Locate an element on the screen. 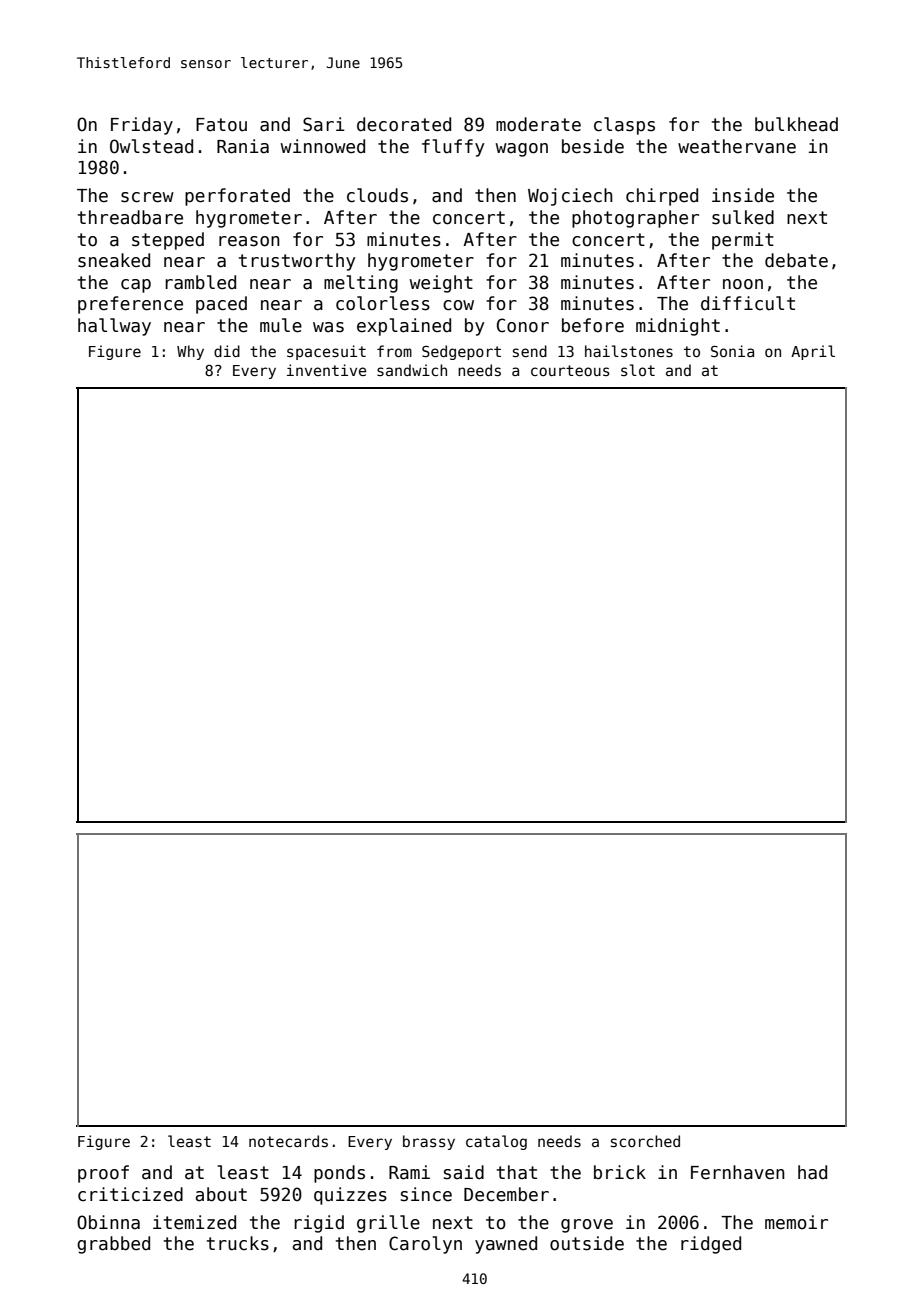  scorched is located at coordinates (645, 1141).
